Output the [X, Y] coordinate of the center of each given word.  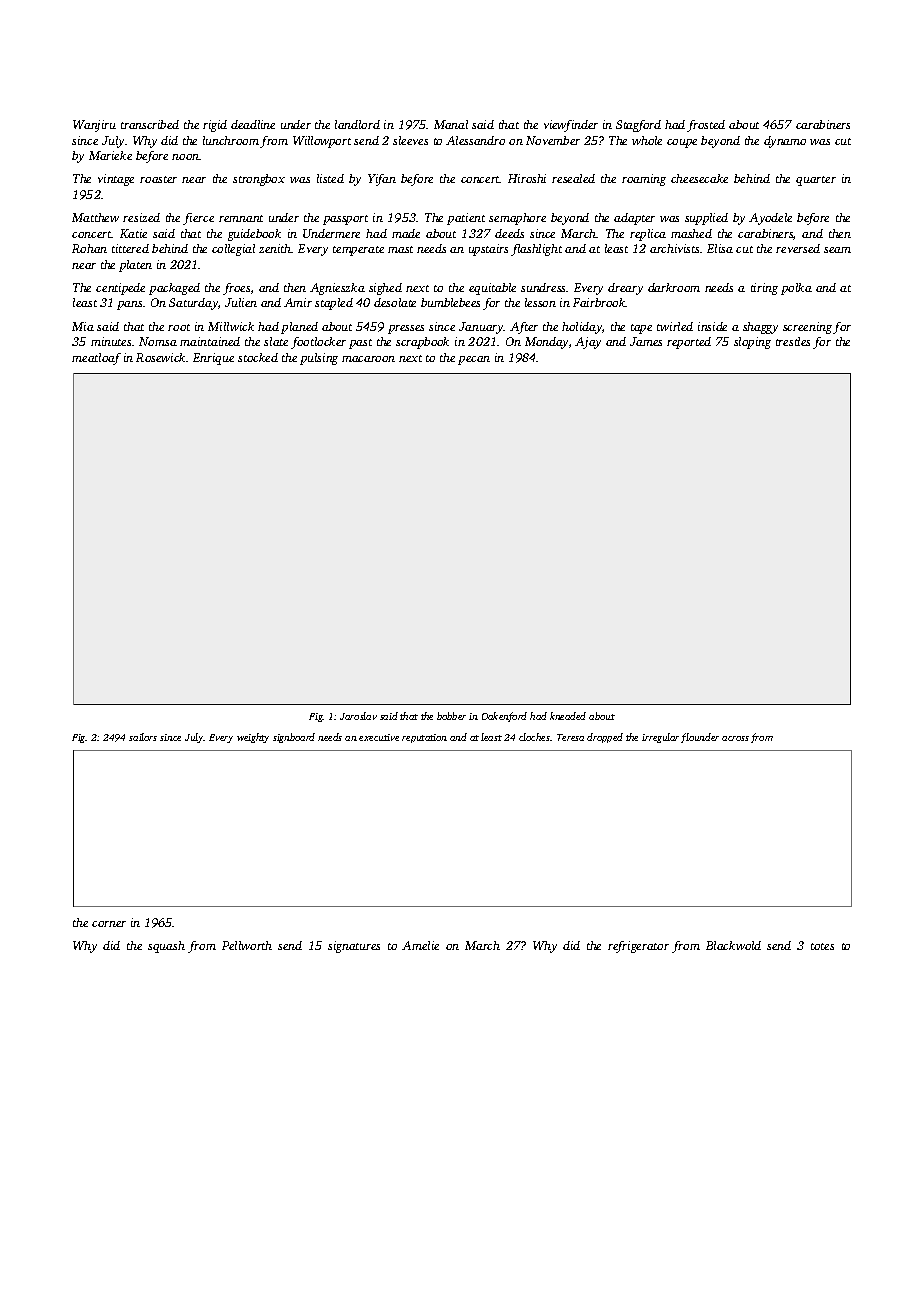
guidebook [254, 235]
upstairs [488, 250]
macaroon [368, 359]
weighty [253, 738]
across [735, 738]
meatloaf [96, 359]
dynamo [785, 142]
